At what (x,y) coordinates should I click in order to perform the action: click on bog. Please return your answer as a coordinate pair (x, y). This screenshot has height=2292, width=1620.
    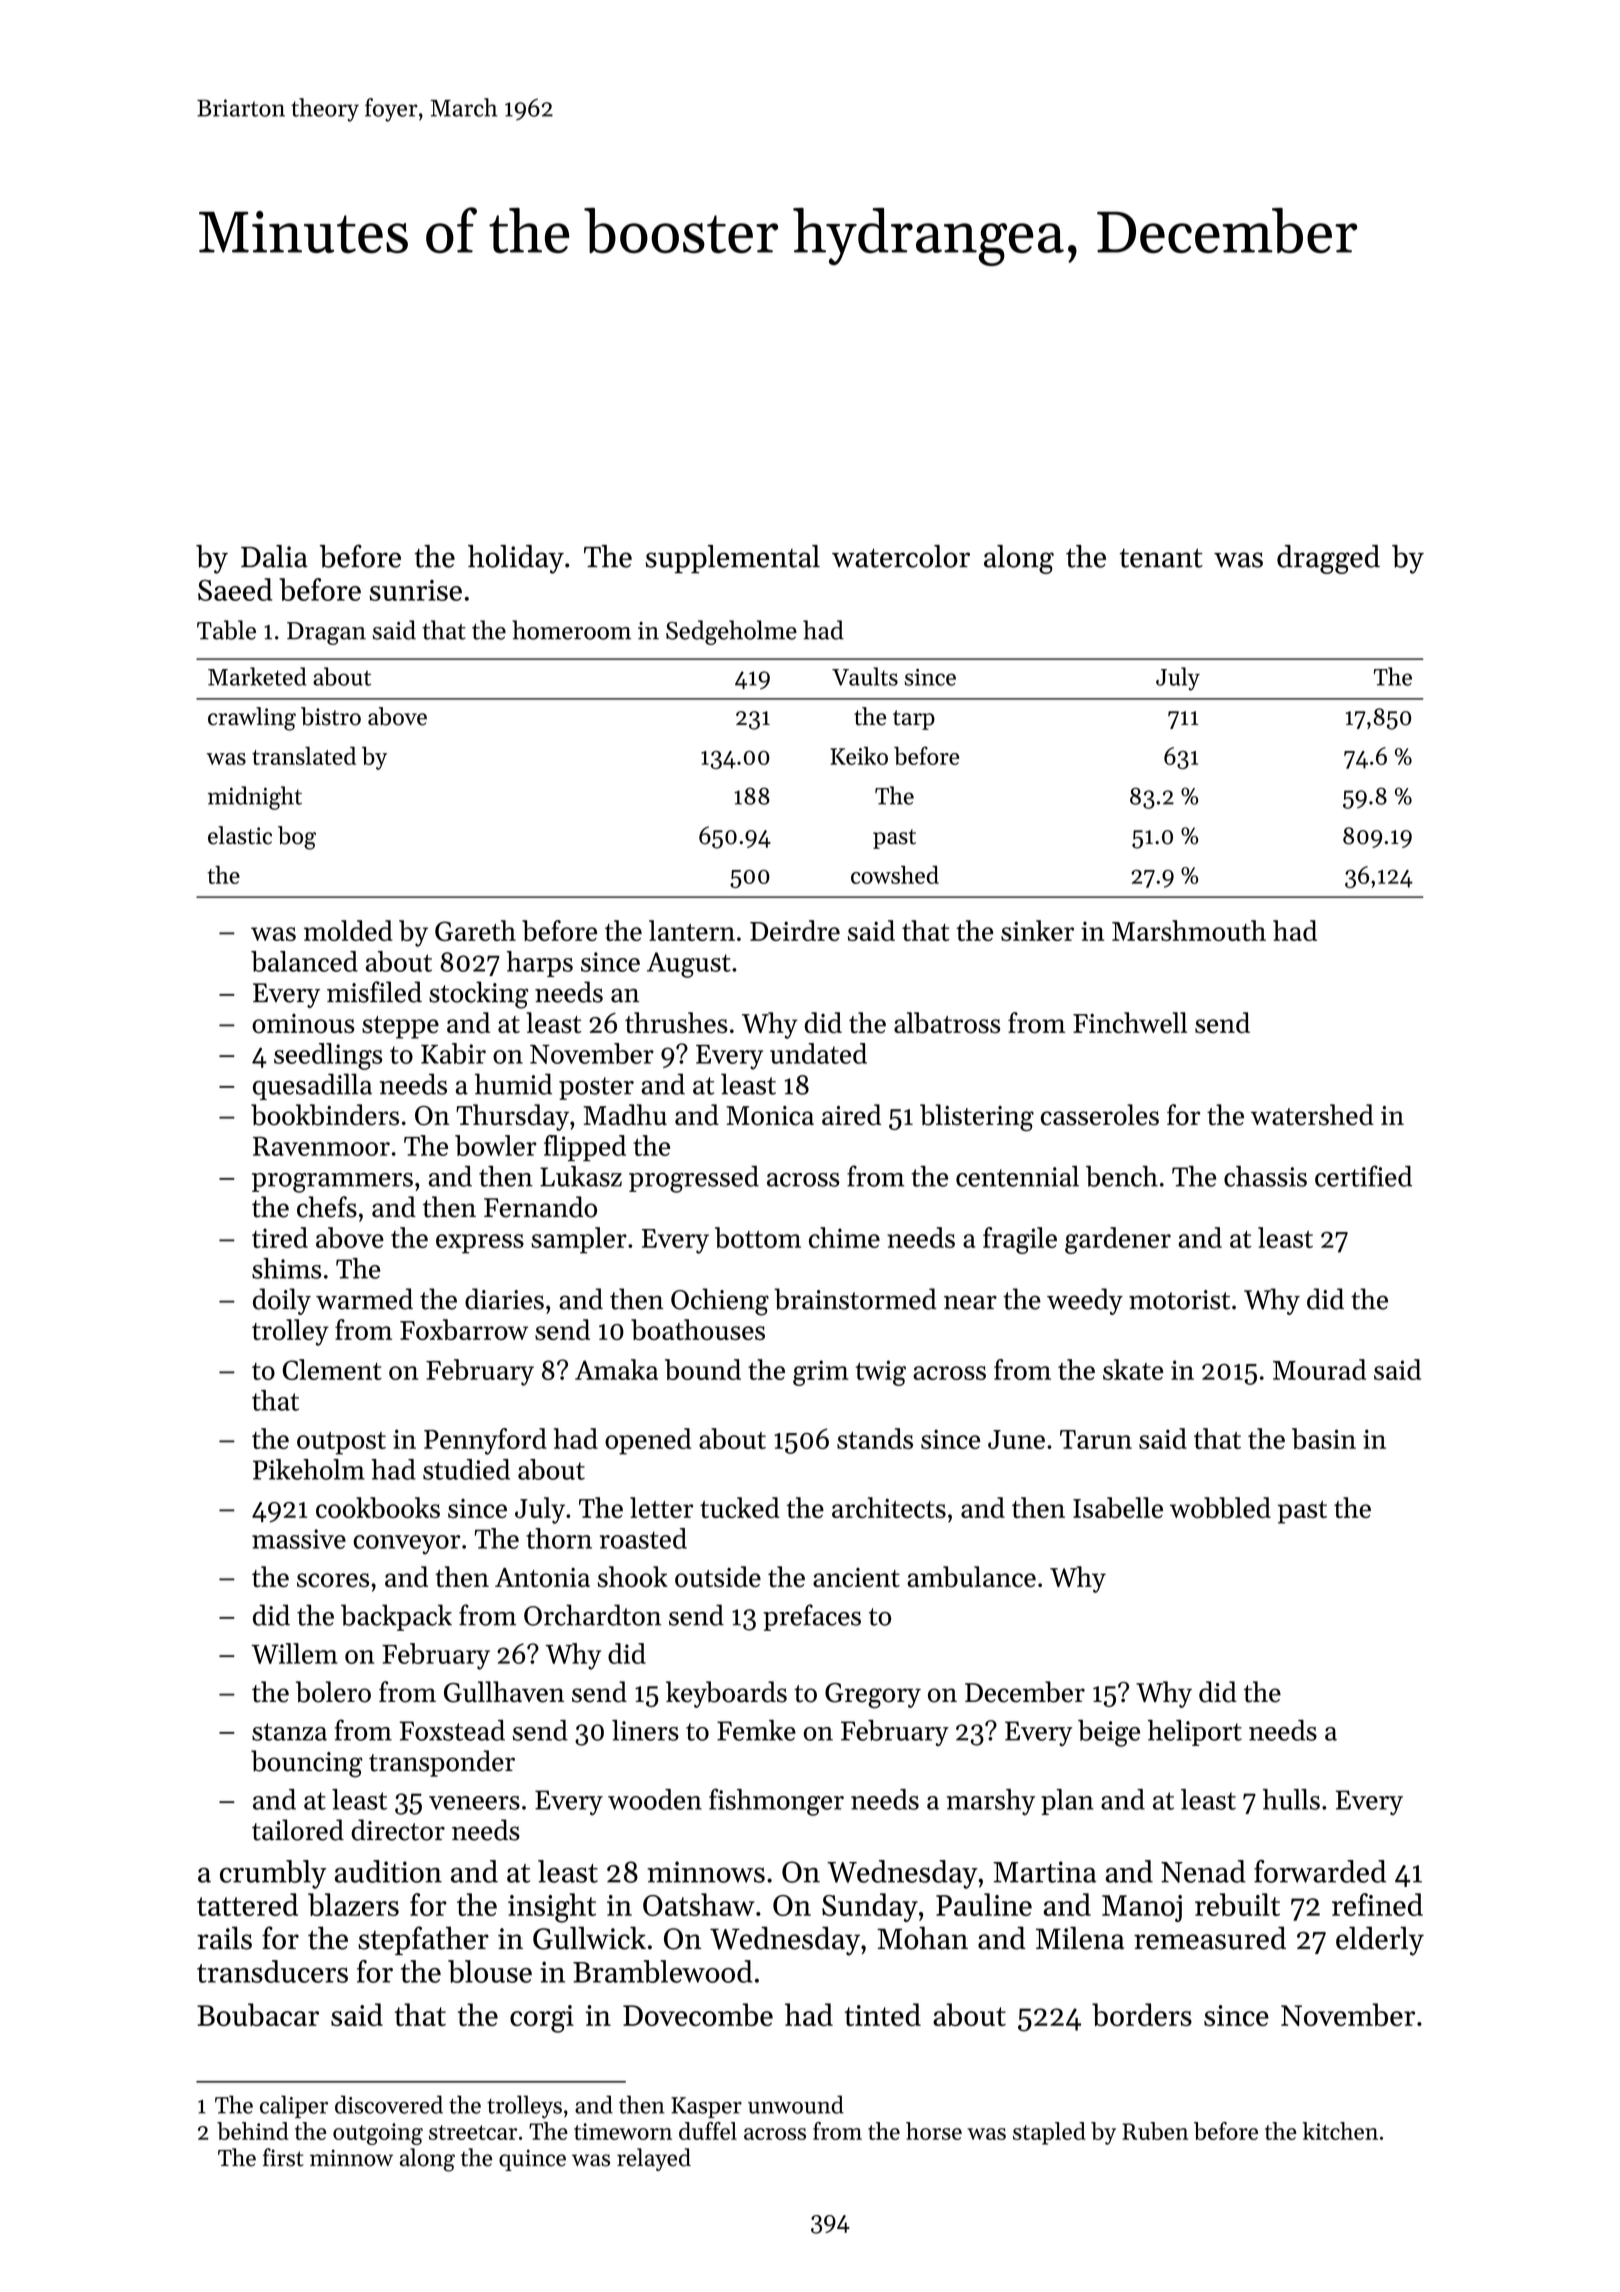
    Looking at the image, I should click on (297, 838).
